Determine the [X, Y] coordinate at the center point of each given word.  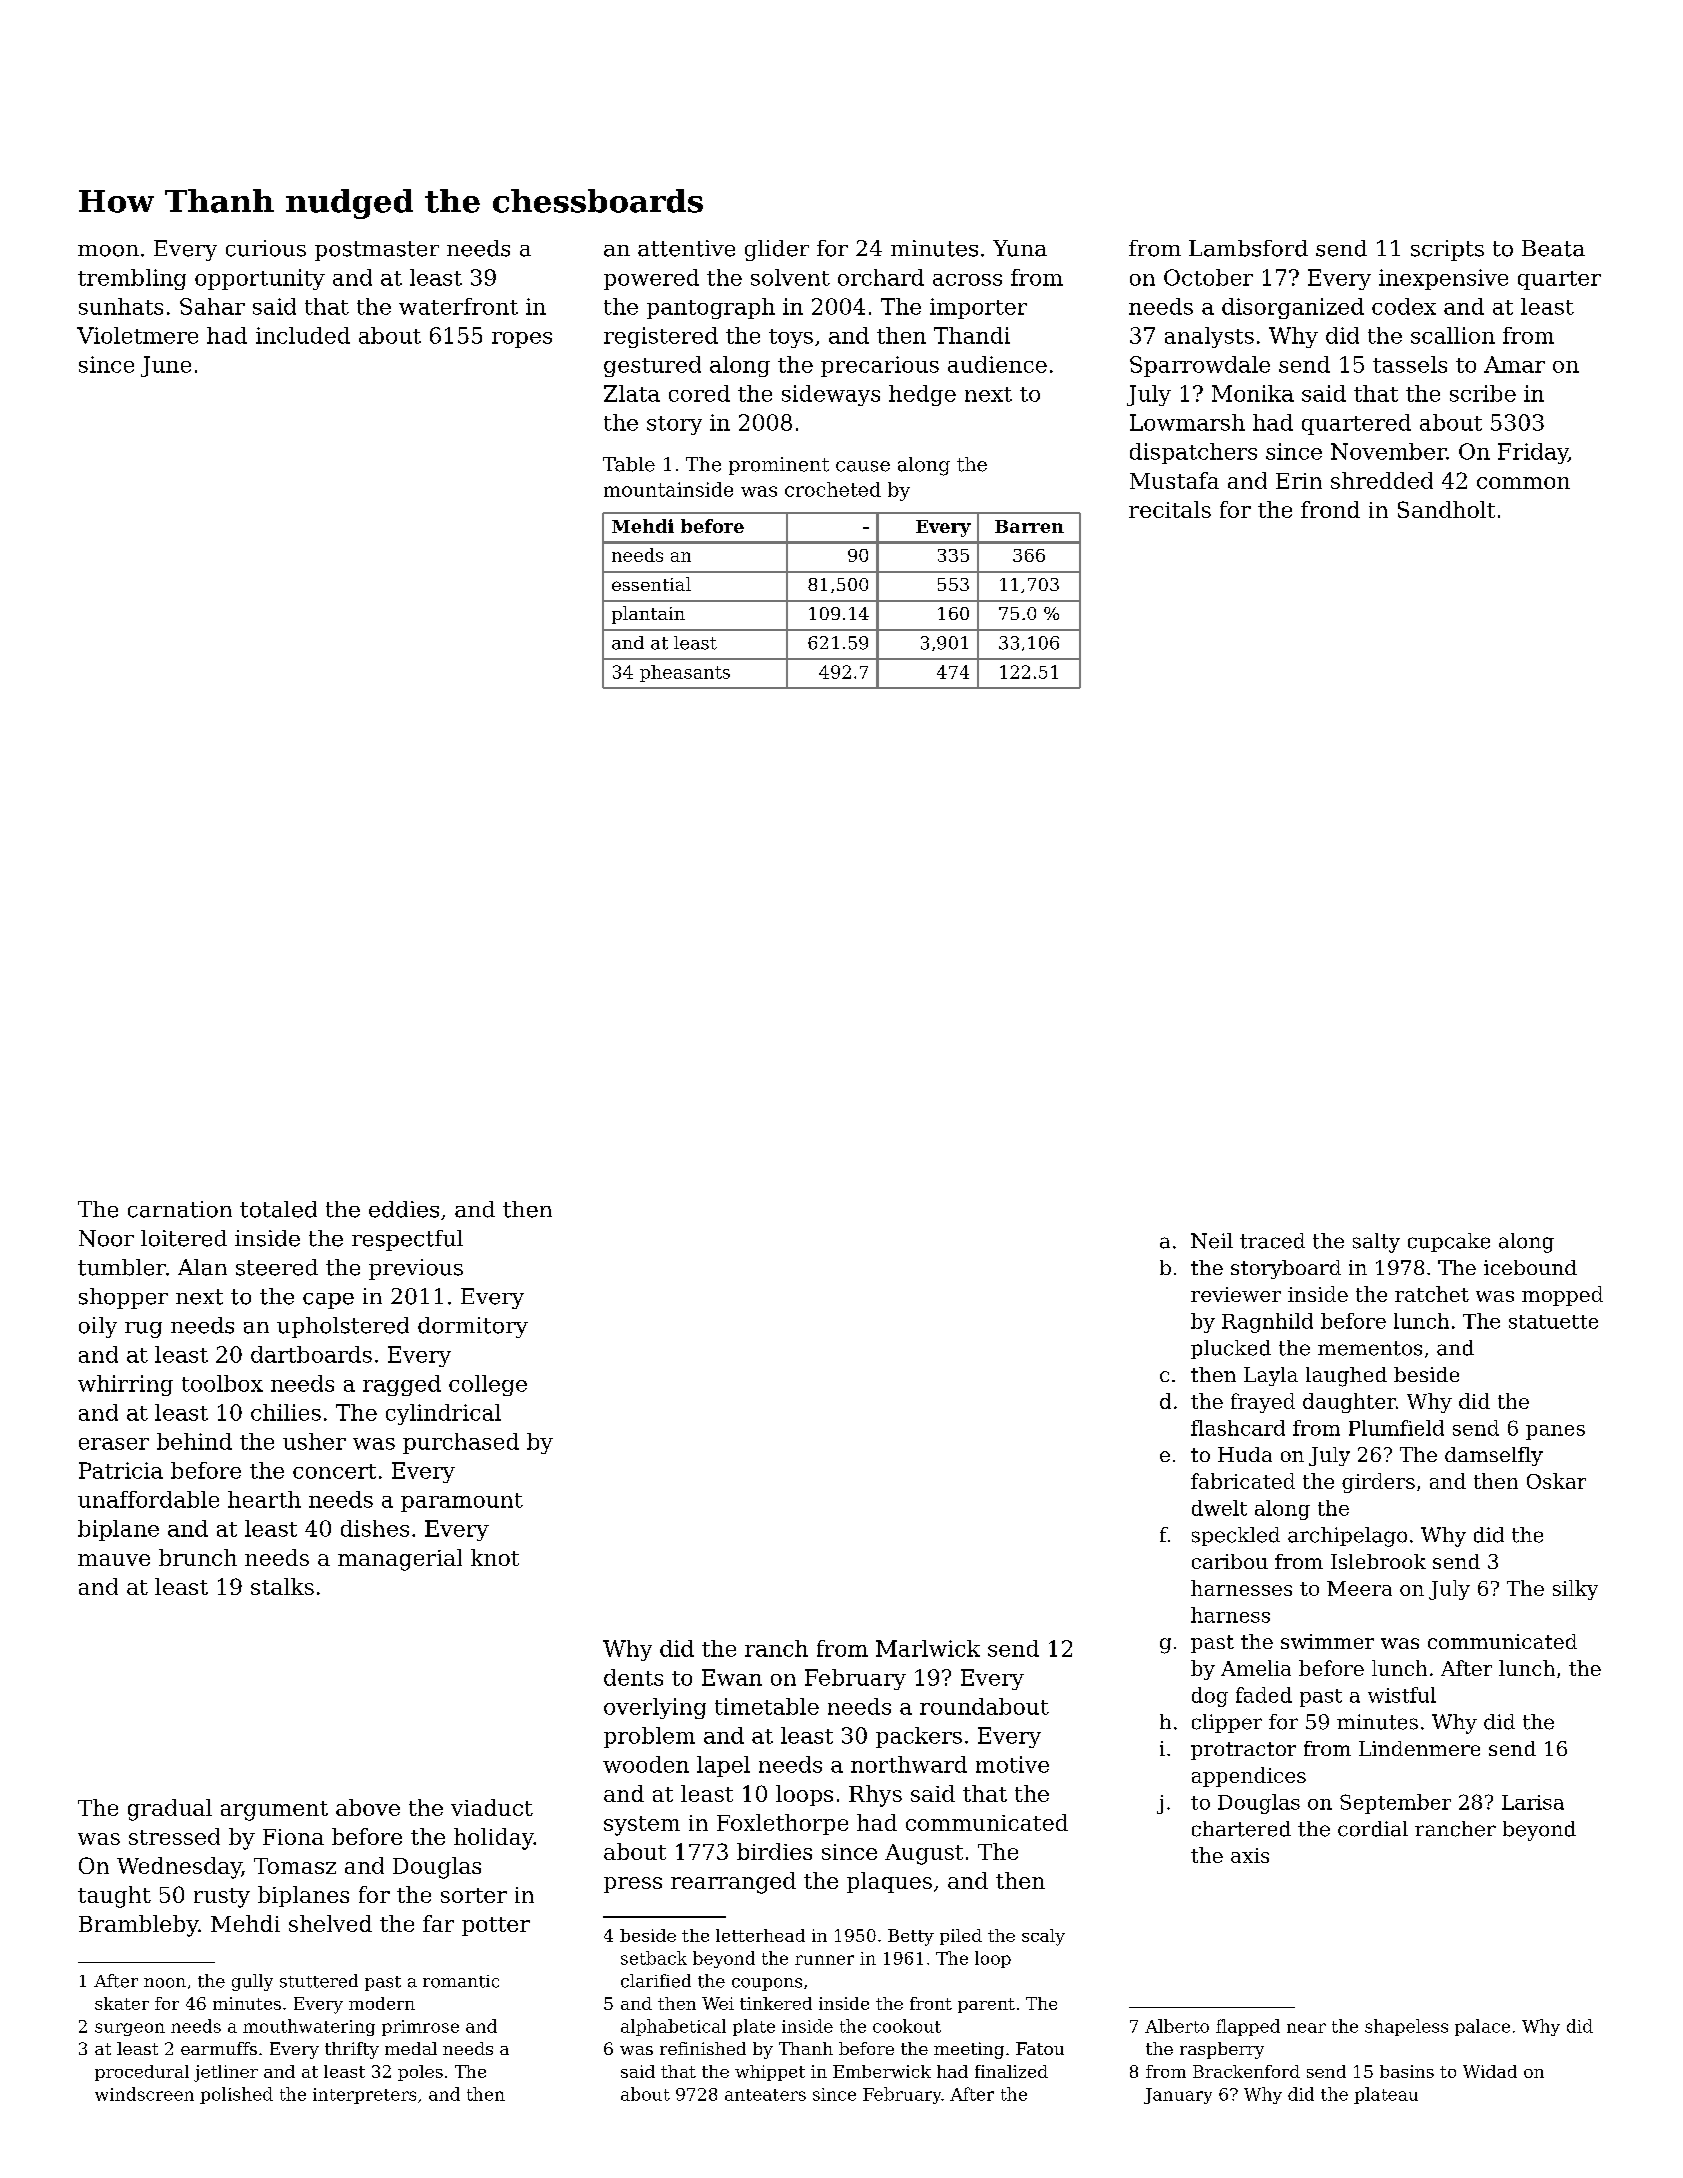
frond [1330, 509]
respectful [407, 1240]
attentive [686, 248]
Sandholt [1446, 509]
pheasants [685, 673]
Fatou [1040, 2048]
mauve [114, 1560]
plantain [648, 615]
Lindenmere [1419, 1748]
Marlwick [928, 1648]
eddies [404, 1209]
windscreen [144, 2094]
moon [108, 251]
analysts [1209, 337]
